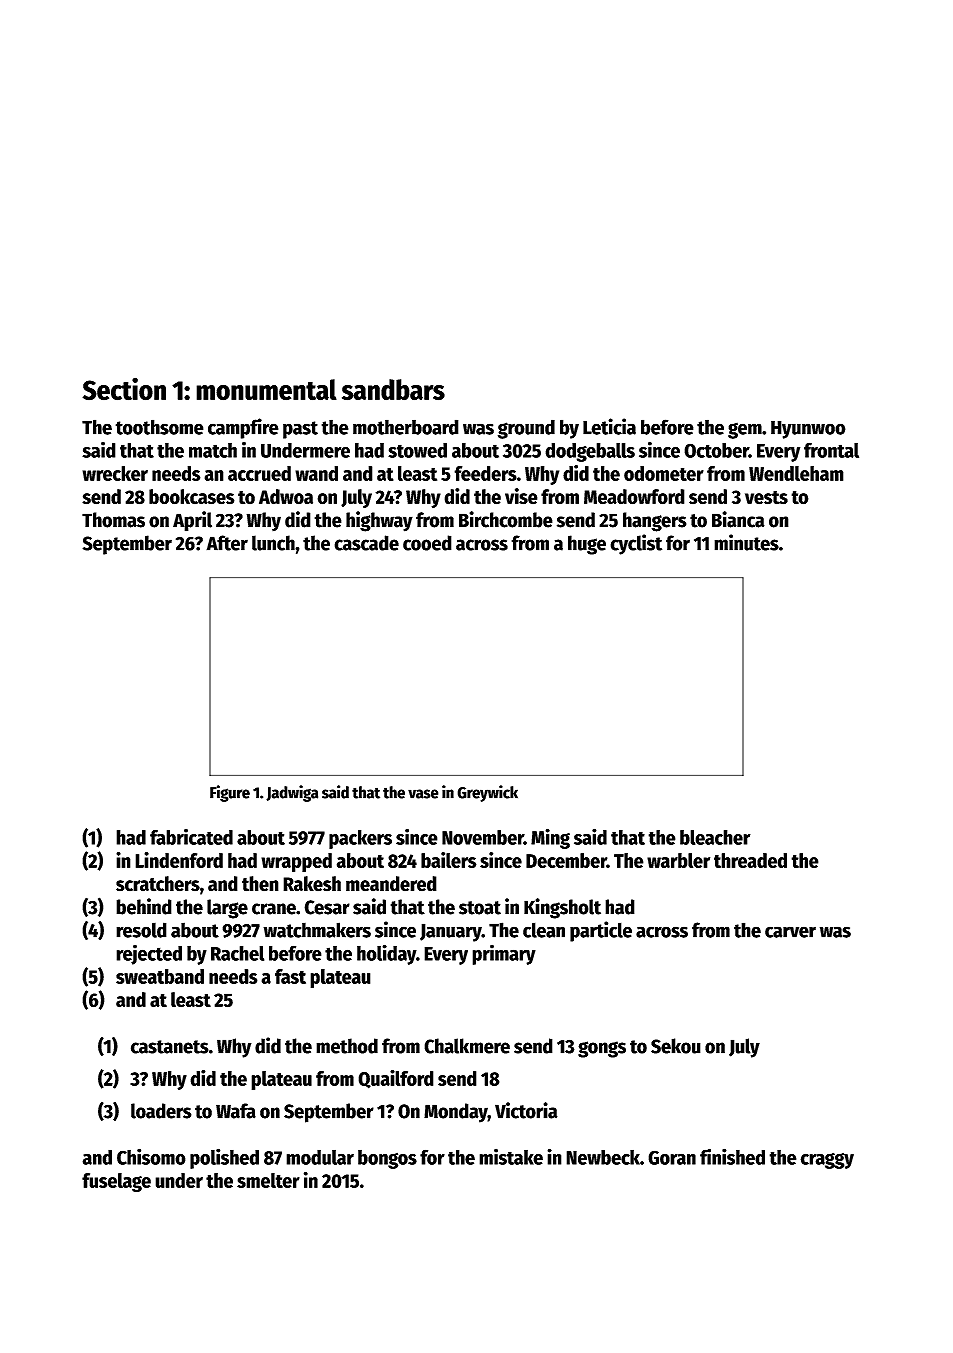  Describe the element at coordinates (290, 976) in the page. I see `fast` at that location.
